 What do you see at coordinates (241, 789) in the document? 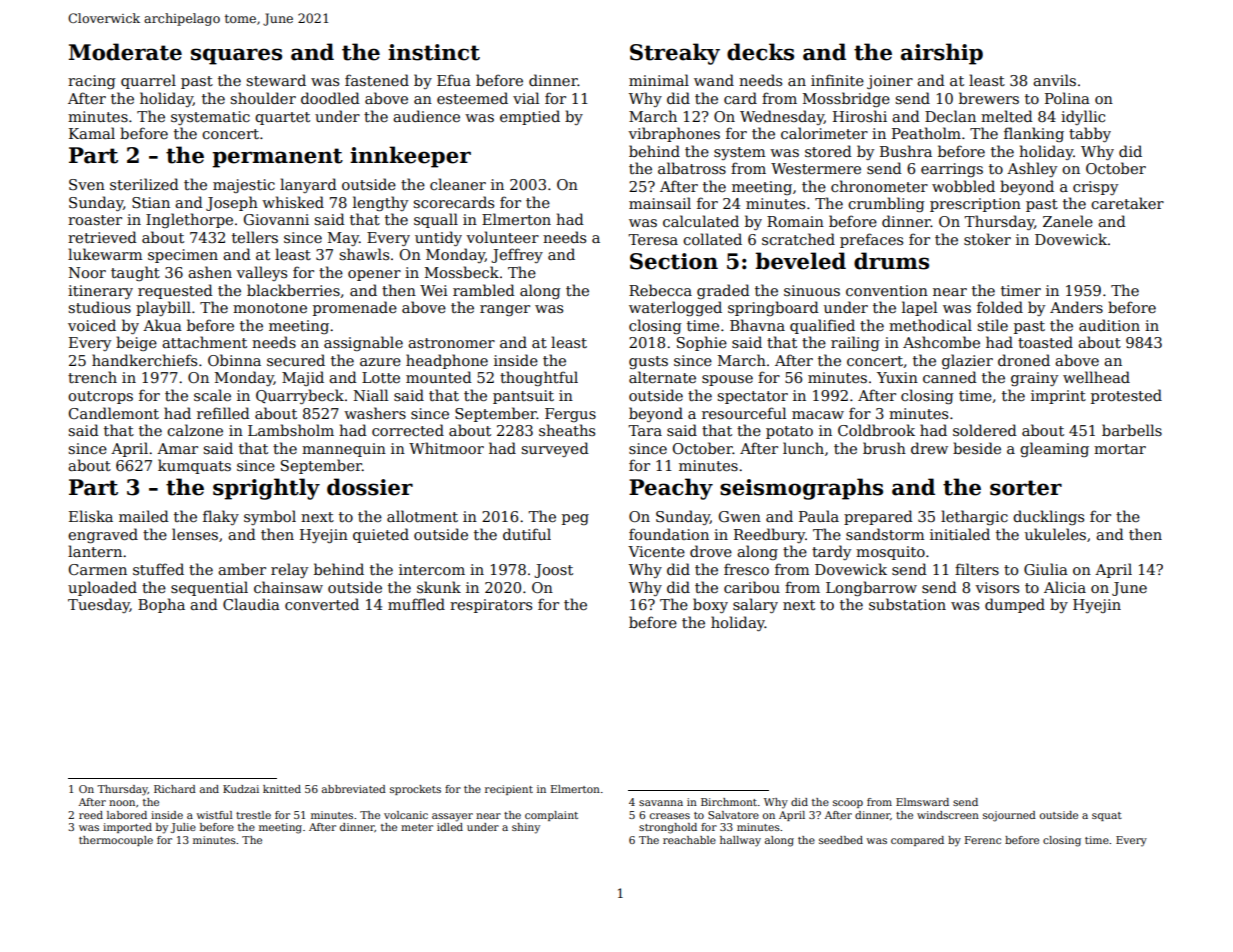
I see `Kudzai` at bounding box center [241, 789].
